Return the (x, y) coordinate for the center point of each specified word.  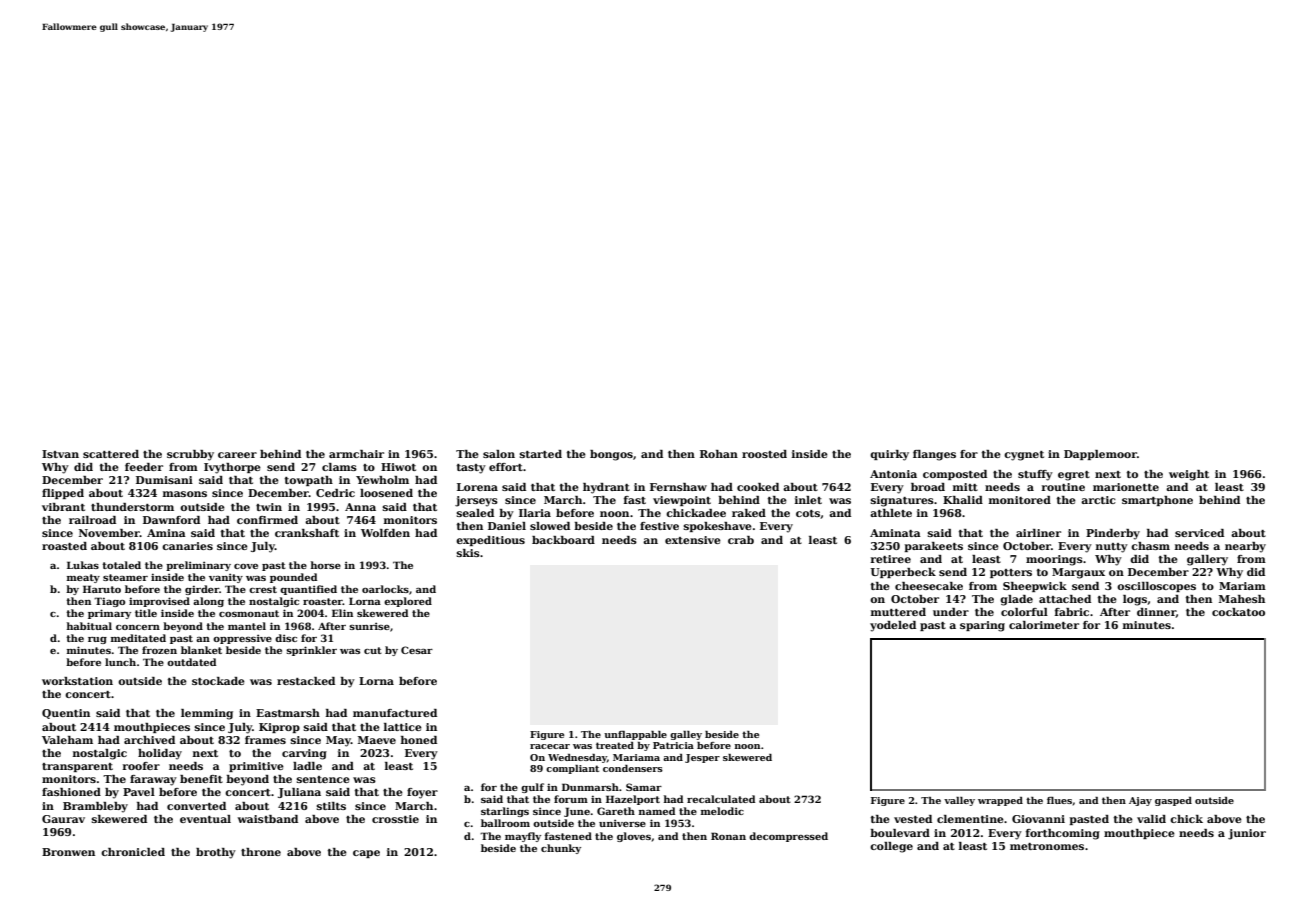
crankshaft (307, 533)
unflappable (635, 735)
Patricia (673, 745)
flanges (934, 455)
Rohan (719, 454)
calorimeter (1044, 625)
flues (1059, 800)
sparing (982, 626)
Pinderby (1113, 534)
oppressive (242, 639)
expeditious (490, 541)
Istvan (60, 454)
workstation (77, 681)
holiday (160, 754)
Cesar (417, 650)
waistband (267, 819)
